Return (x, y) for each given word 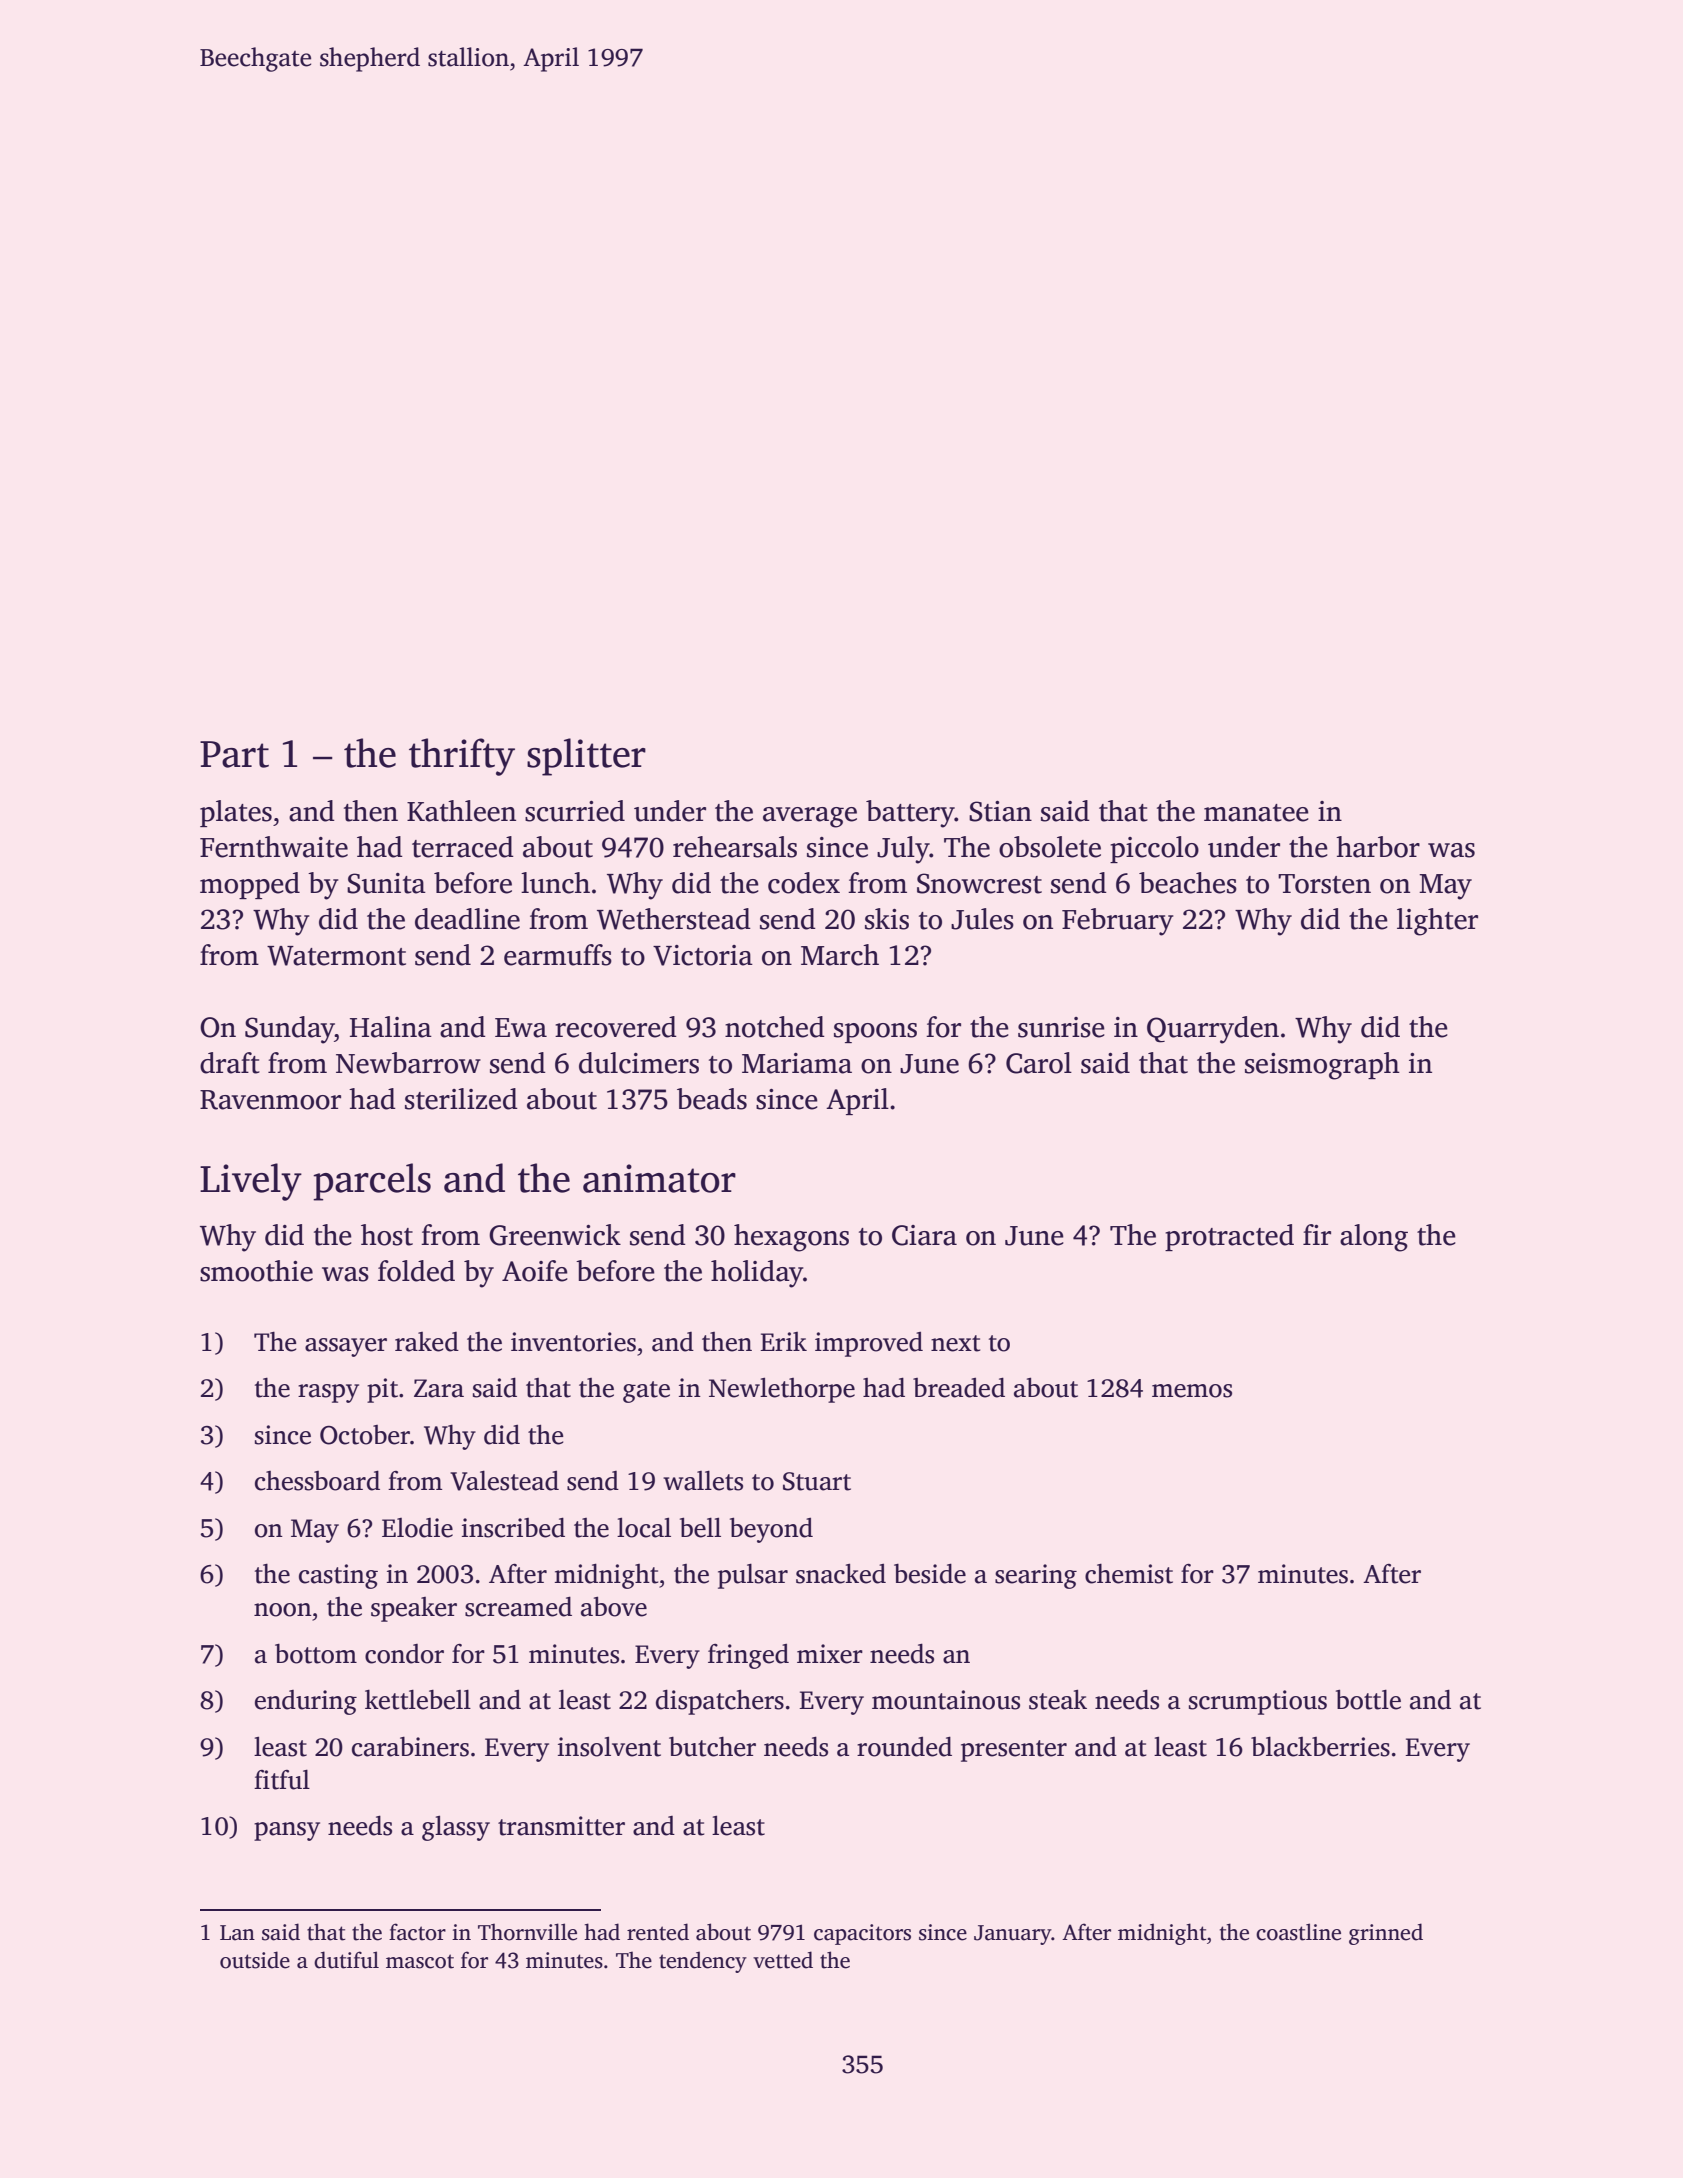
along (1374, 1238)
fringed (748, 1656)
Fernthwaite (274, 847)
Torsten (1324, 884)
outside (255, 1960)
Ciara (924, 1235)
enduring (306, 1702)
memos (1192, 1391)
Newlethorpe (782, 1390)
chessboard (317, 1480)
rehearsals (735, 847)
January (1013, 1935)
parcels (372, 1182)
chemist (1129, 1574)
